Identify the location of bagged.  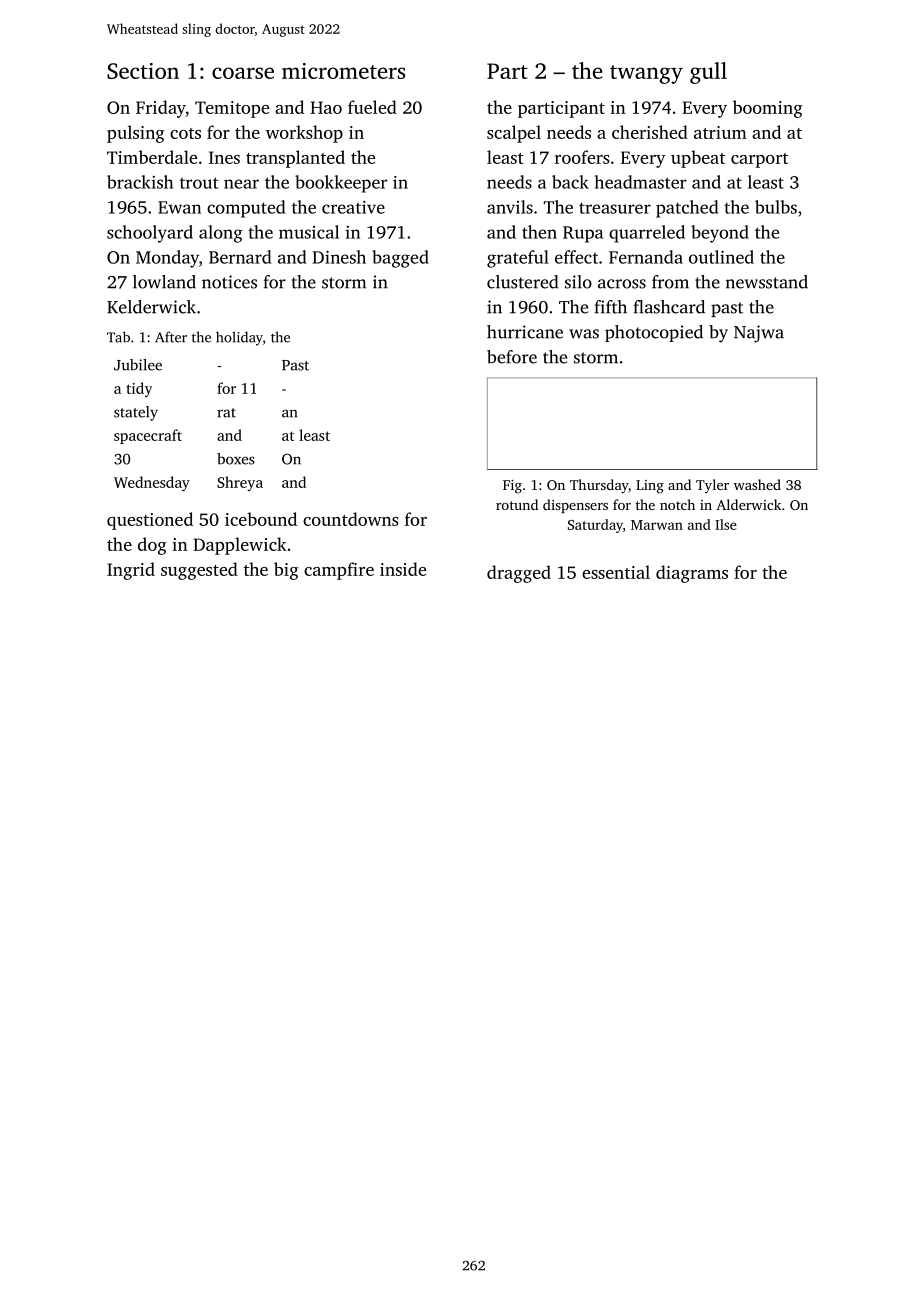
(400, 259).
